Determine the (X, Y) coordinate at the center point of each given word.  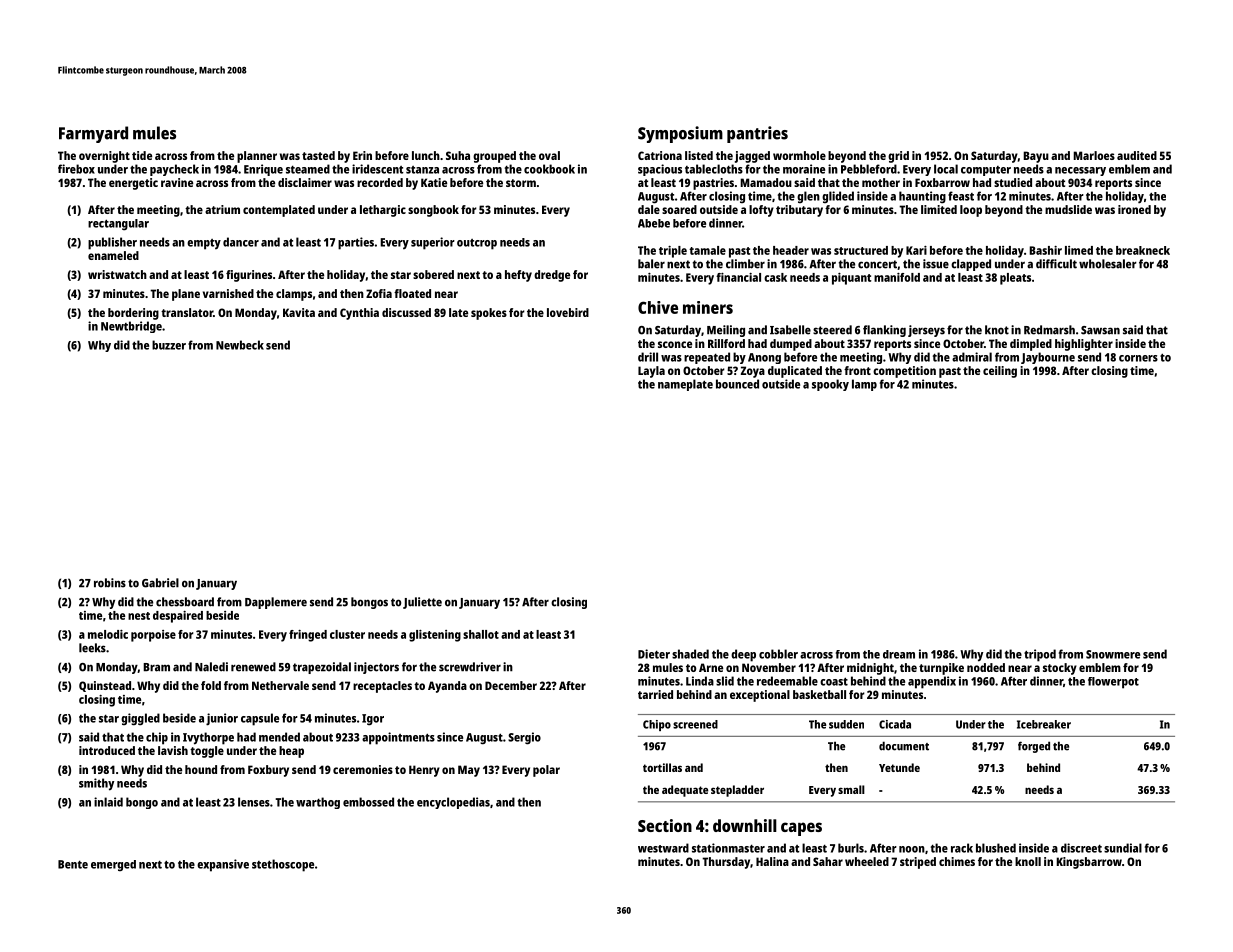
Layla (651, 372)
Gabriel (160, 583)
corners (1138, 358)
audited (1137, 155)
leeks (92, 648)
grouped (494, 157)
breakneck (1143, 250)
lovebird (568, 312)
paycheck (174, 170)
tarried (655, 694)
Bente (73, 864)
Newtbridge (131, 327)
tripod (1040, 655)
